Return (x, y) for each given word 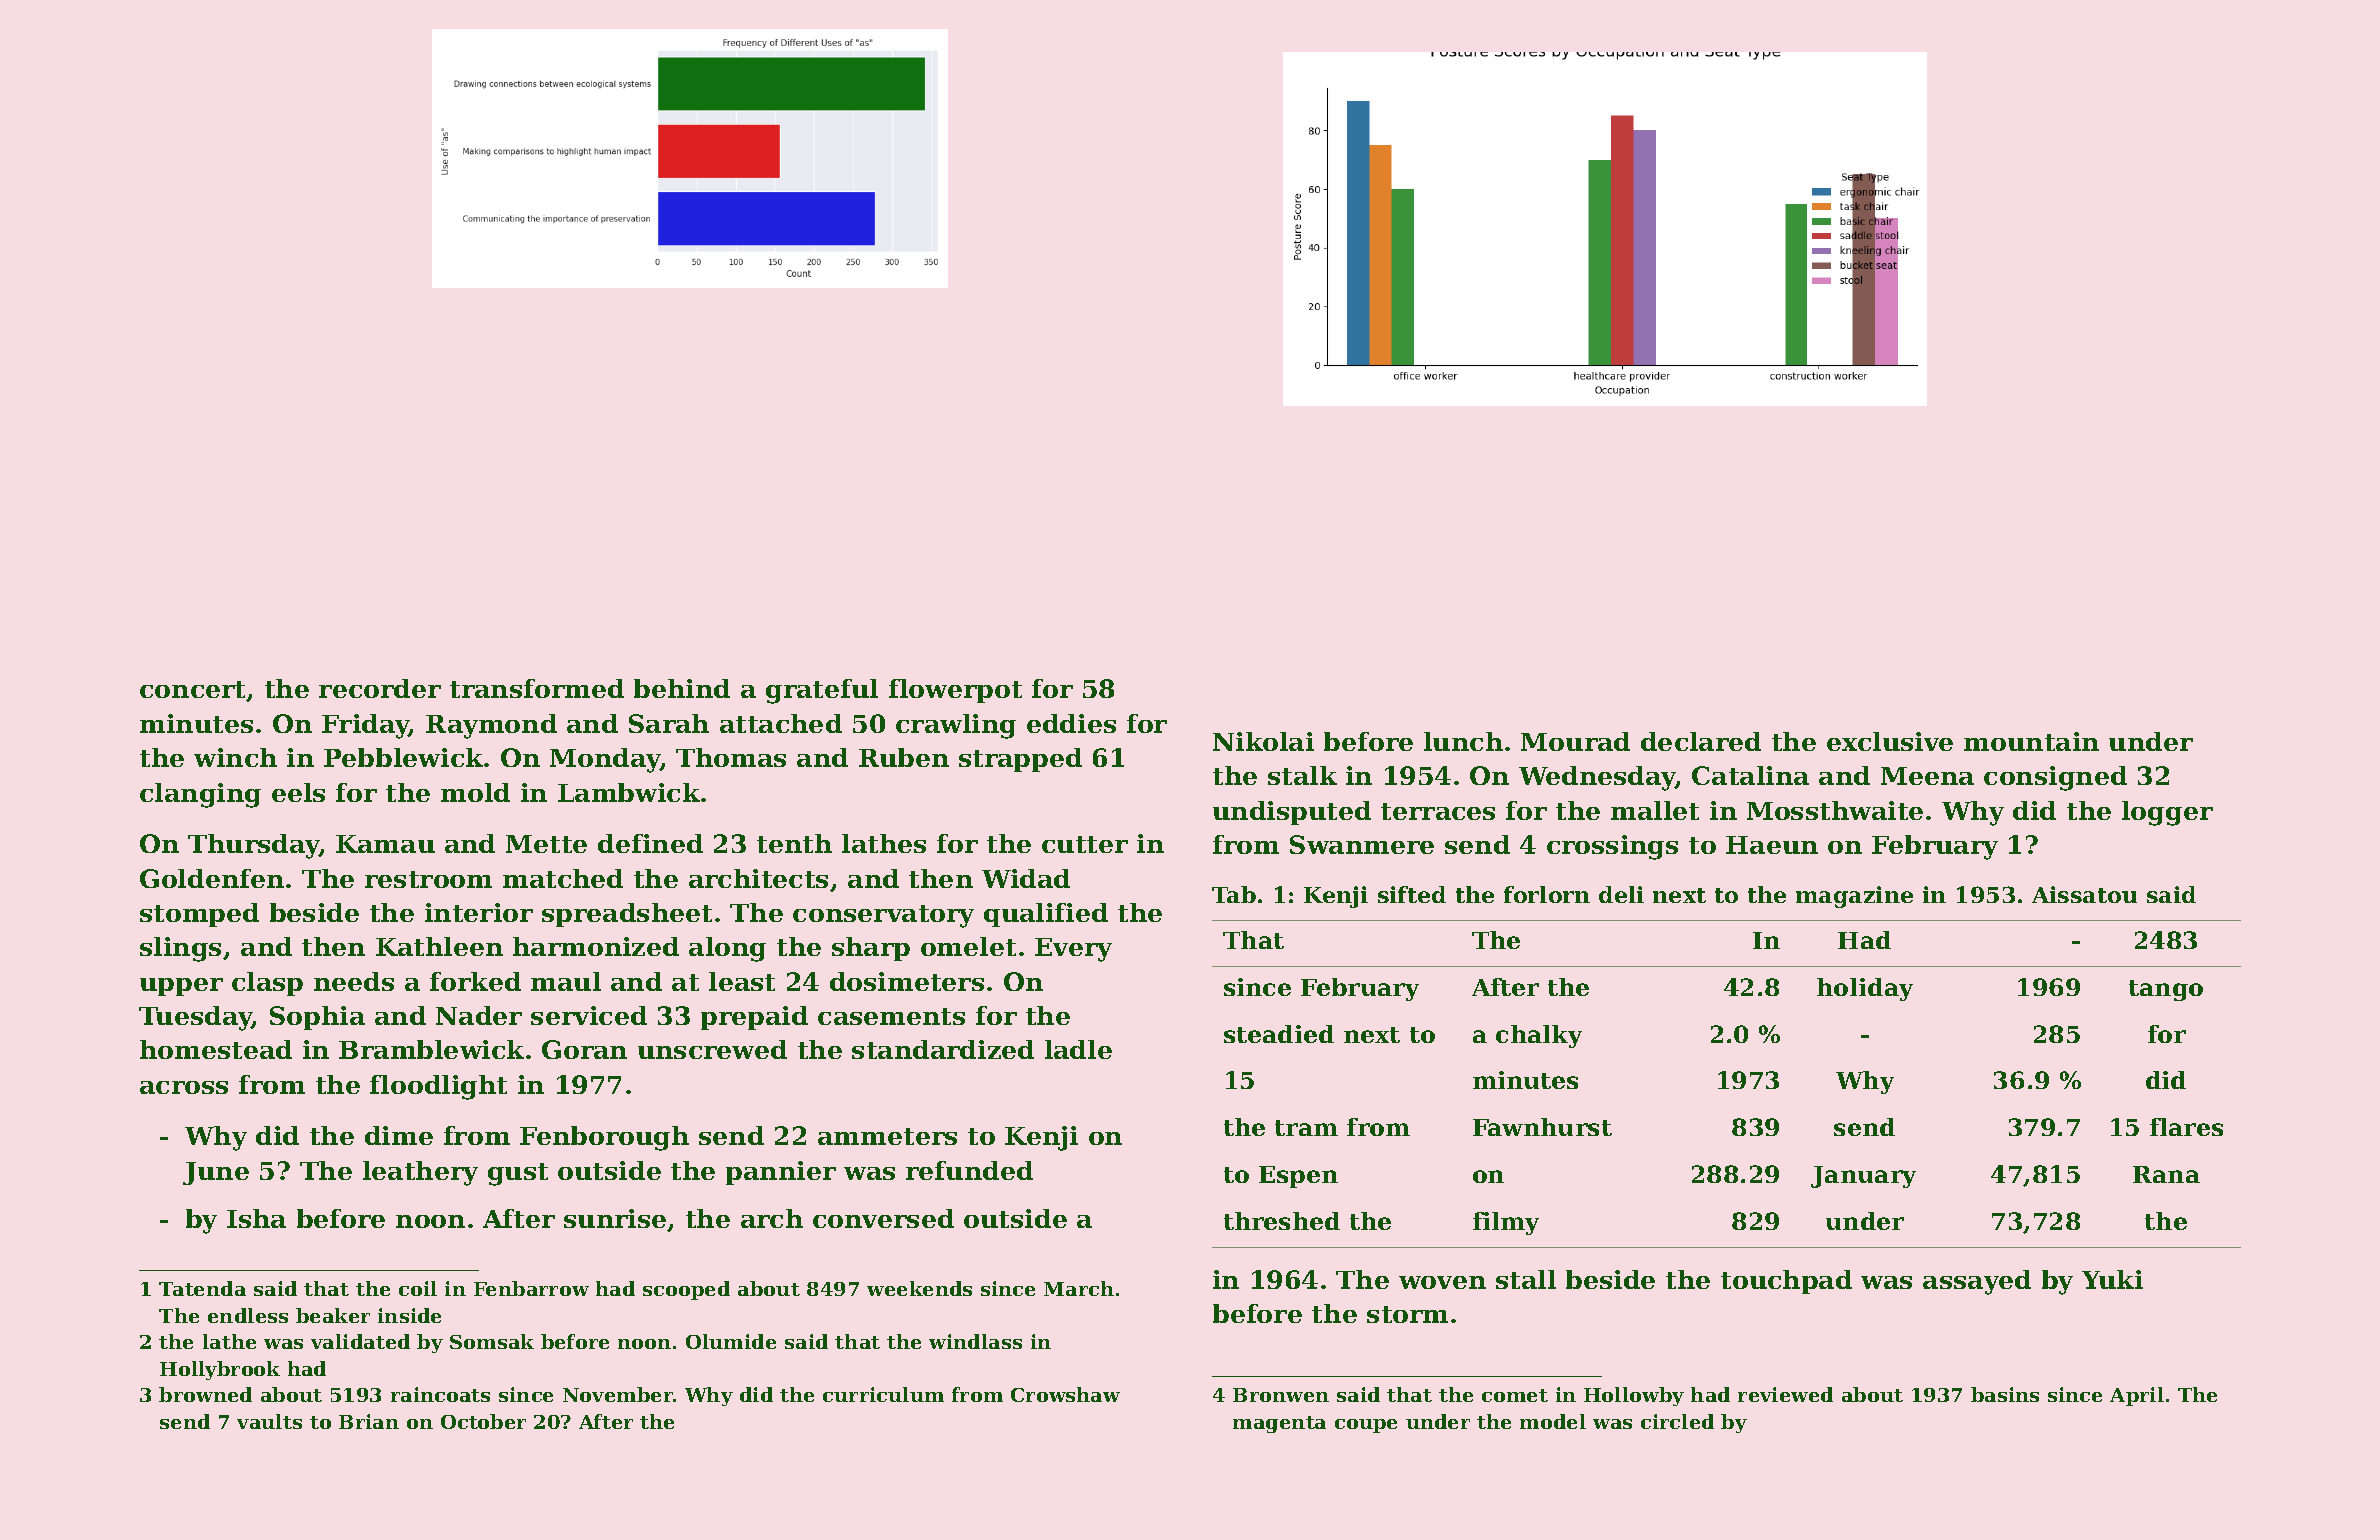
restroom (428, 879)
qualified (1046, 915)
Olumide (731, 1341)
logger (2167, 813)
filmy (1506, 1223)
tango (2166, 990)
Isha (256, 1218)
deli (1621, 894)
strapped (1020, 760)
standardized (943, 1049)
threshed (1282, 1221)
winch (235, 757)
